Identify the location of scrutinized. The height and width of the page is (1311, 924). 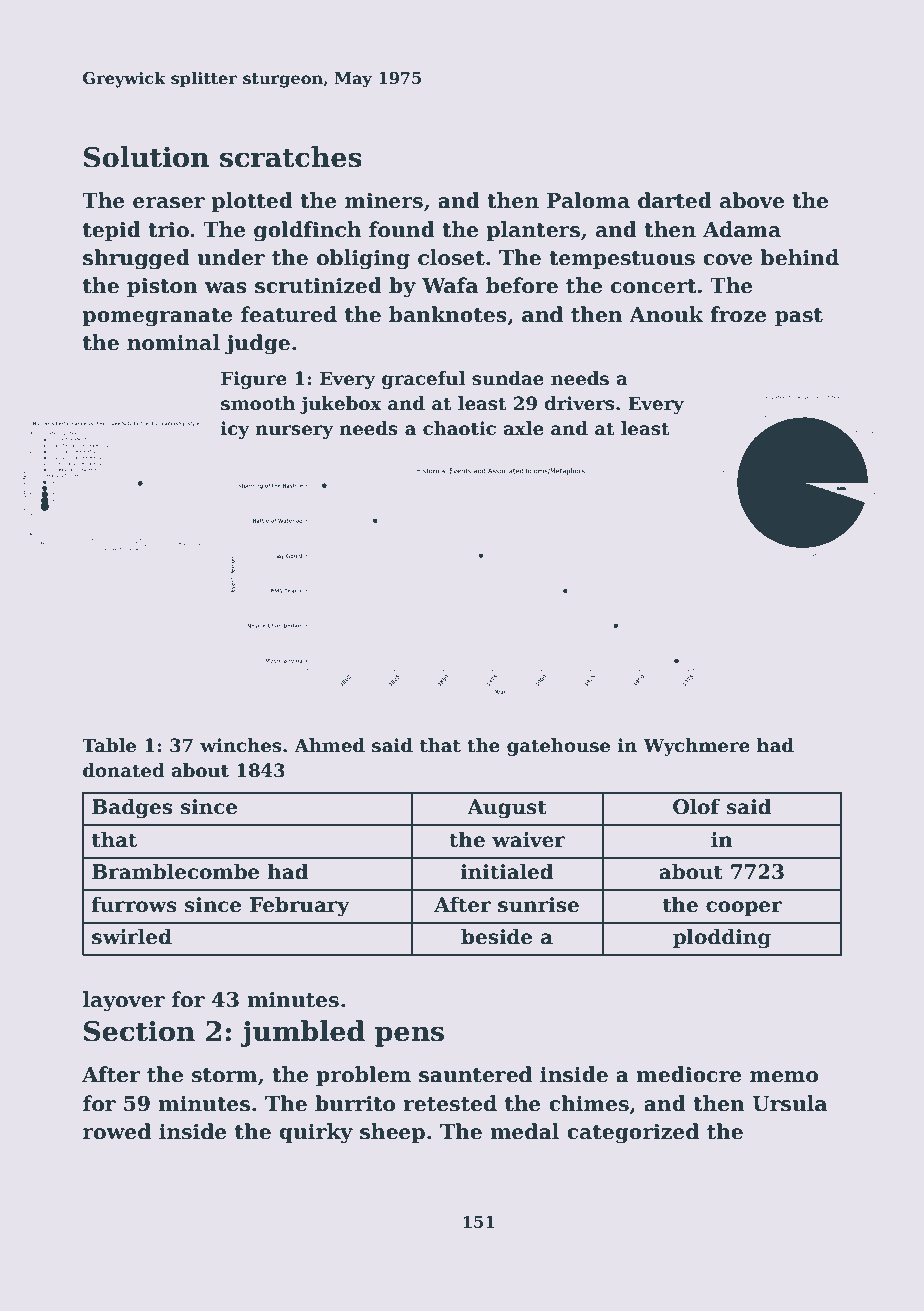
(318, 285).
